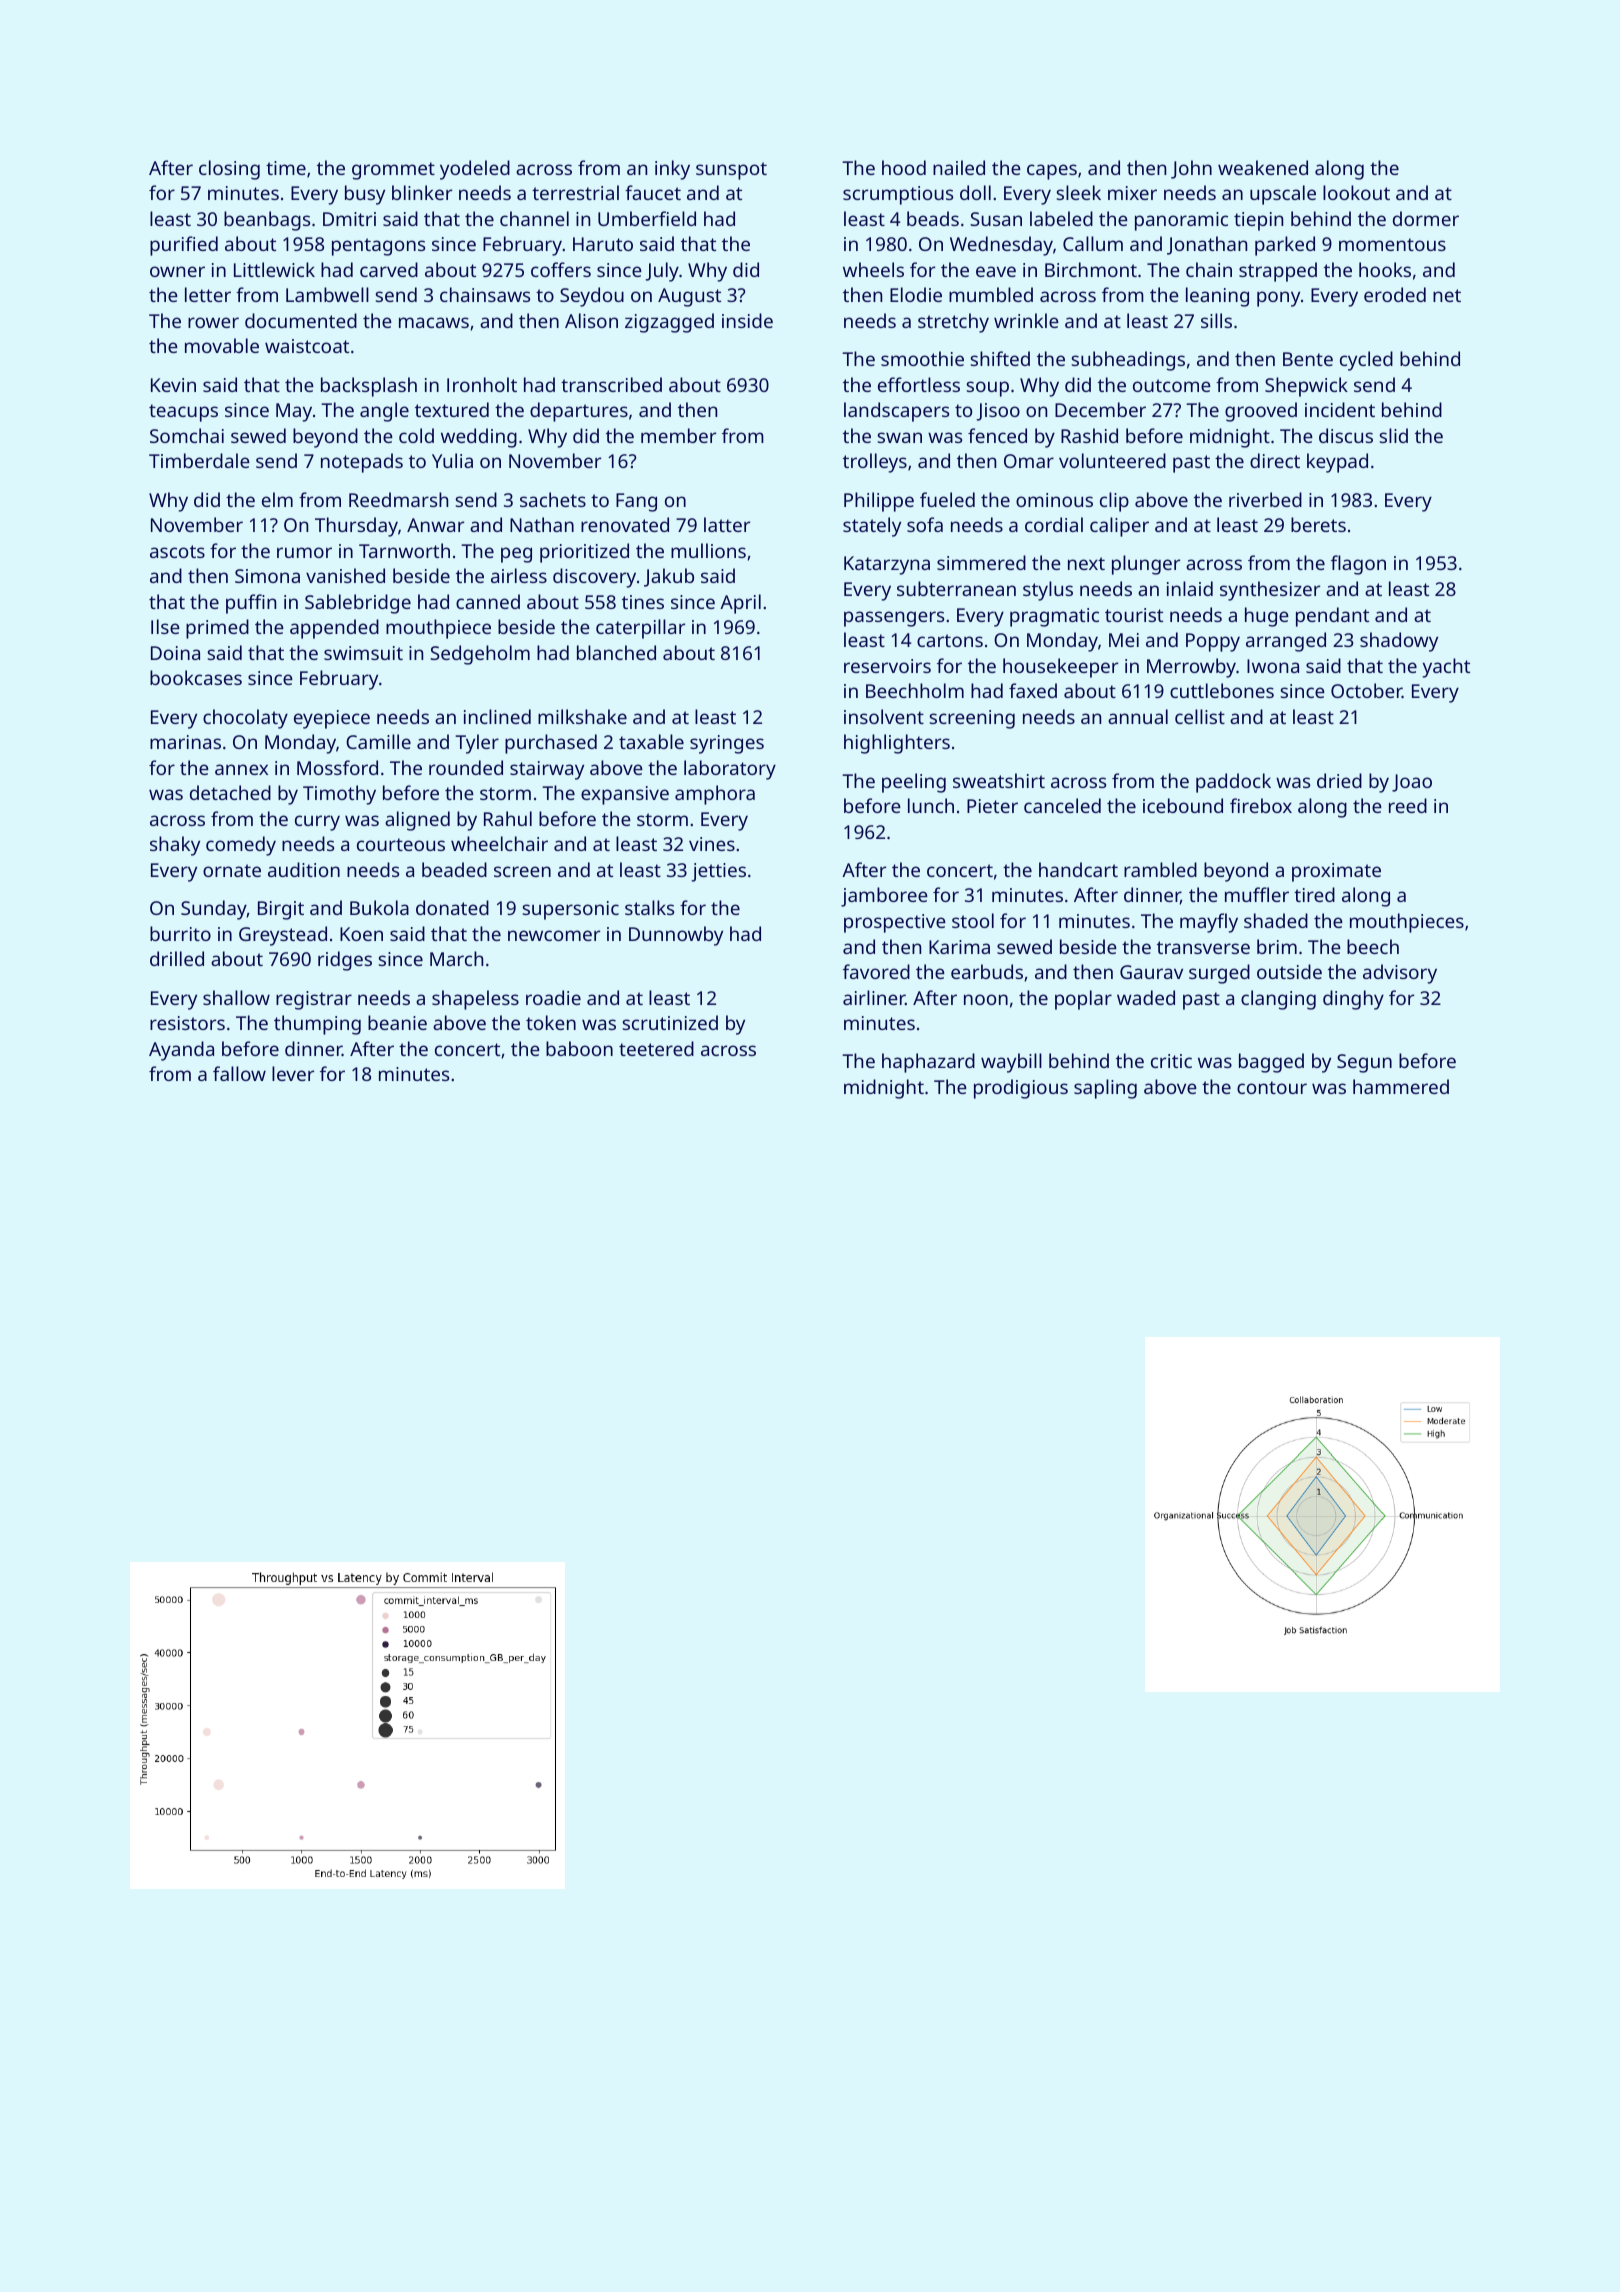 The height and width of the document is (2292, 1620). What do you see at coordinates (1358, 565) in the document?
I see `flagon` at bounding box center [1358, 565].
